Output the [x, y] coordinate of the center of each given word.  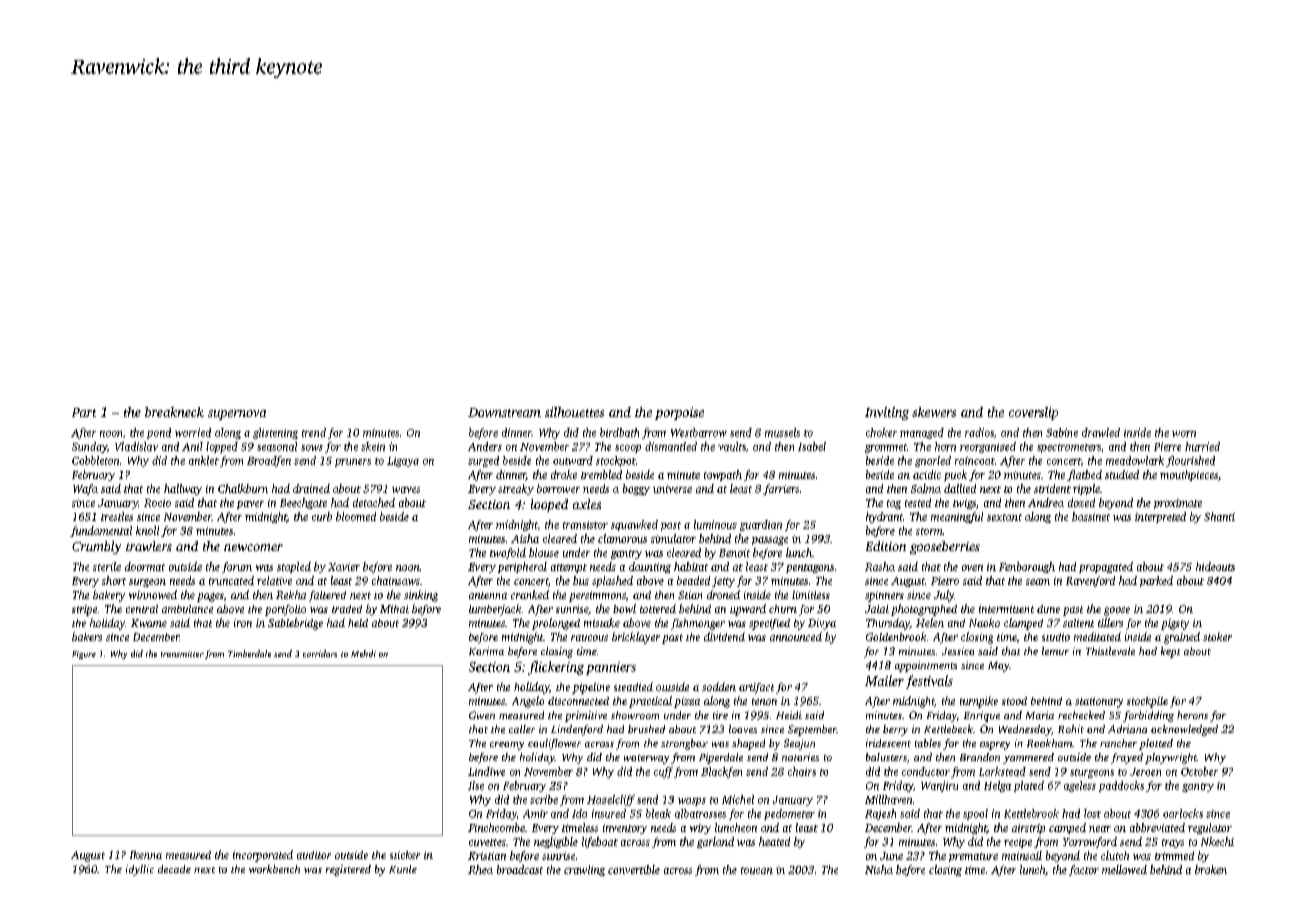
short [114, 580]
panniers [611, 668]
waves [406, 490]
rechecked [1081, 715]
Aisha [525, 538]
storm [929, 531]
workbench [274, 869]
